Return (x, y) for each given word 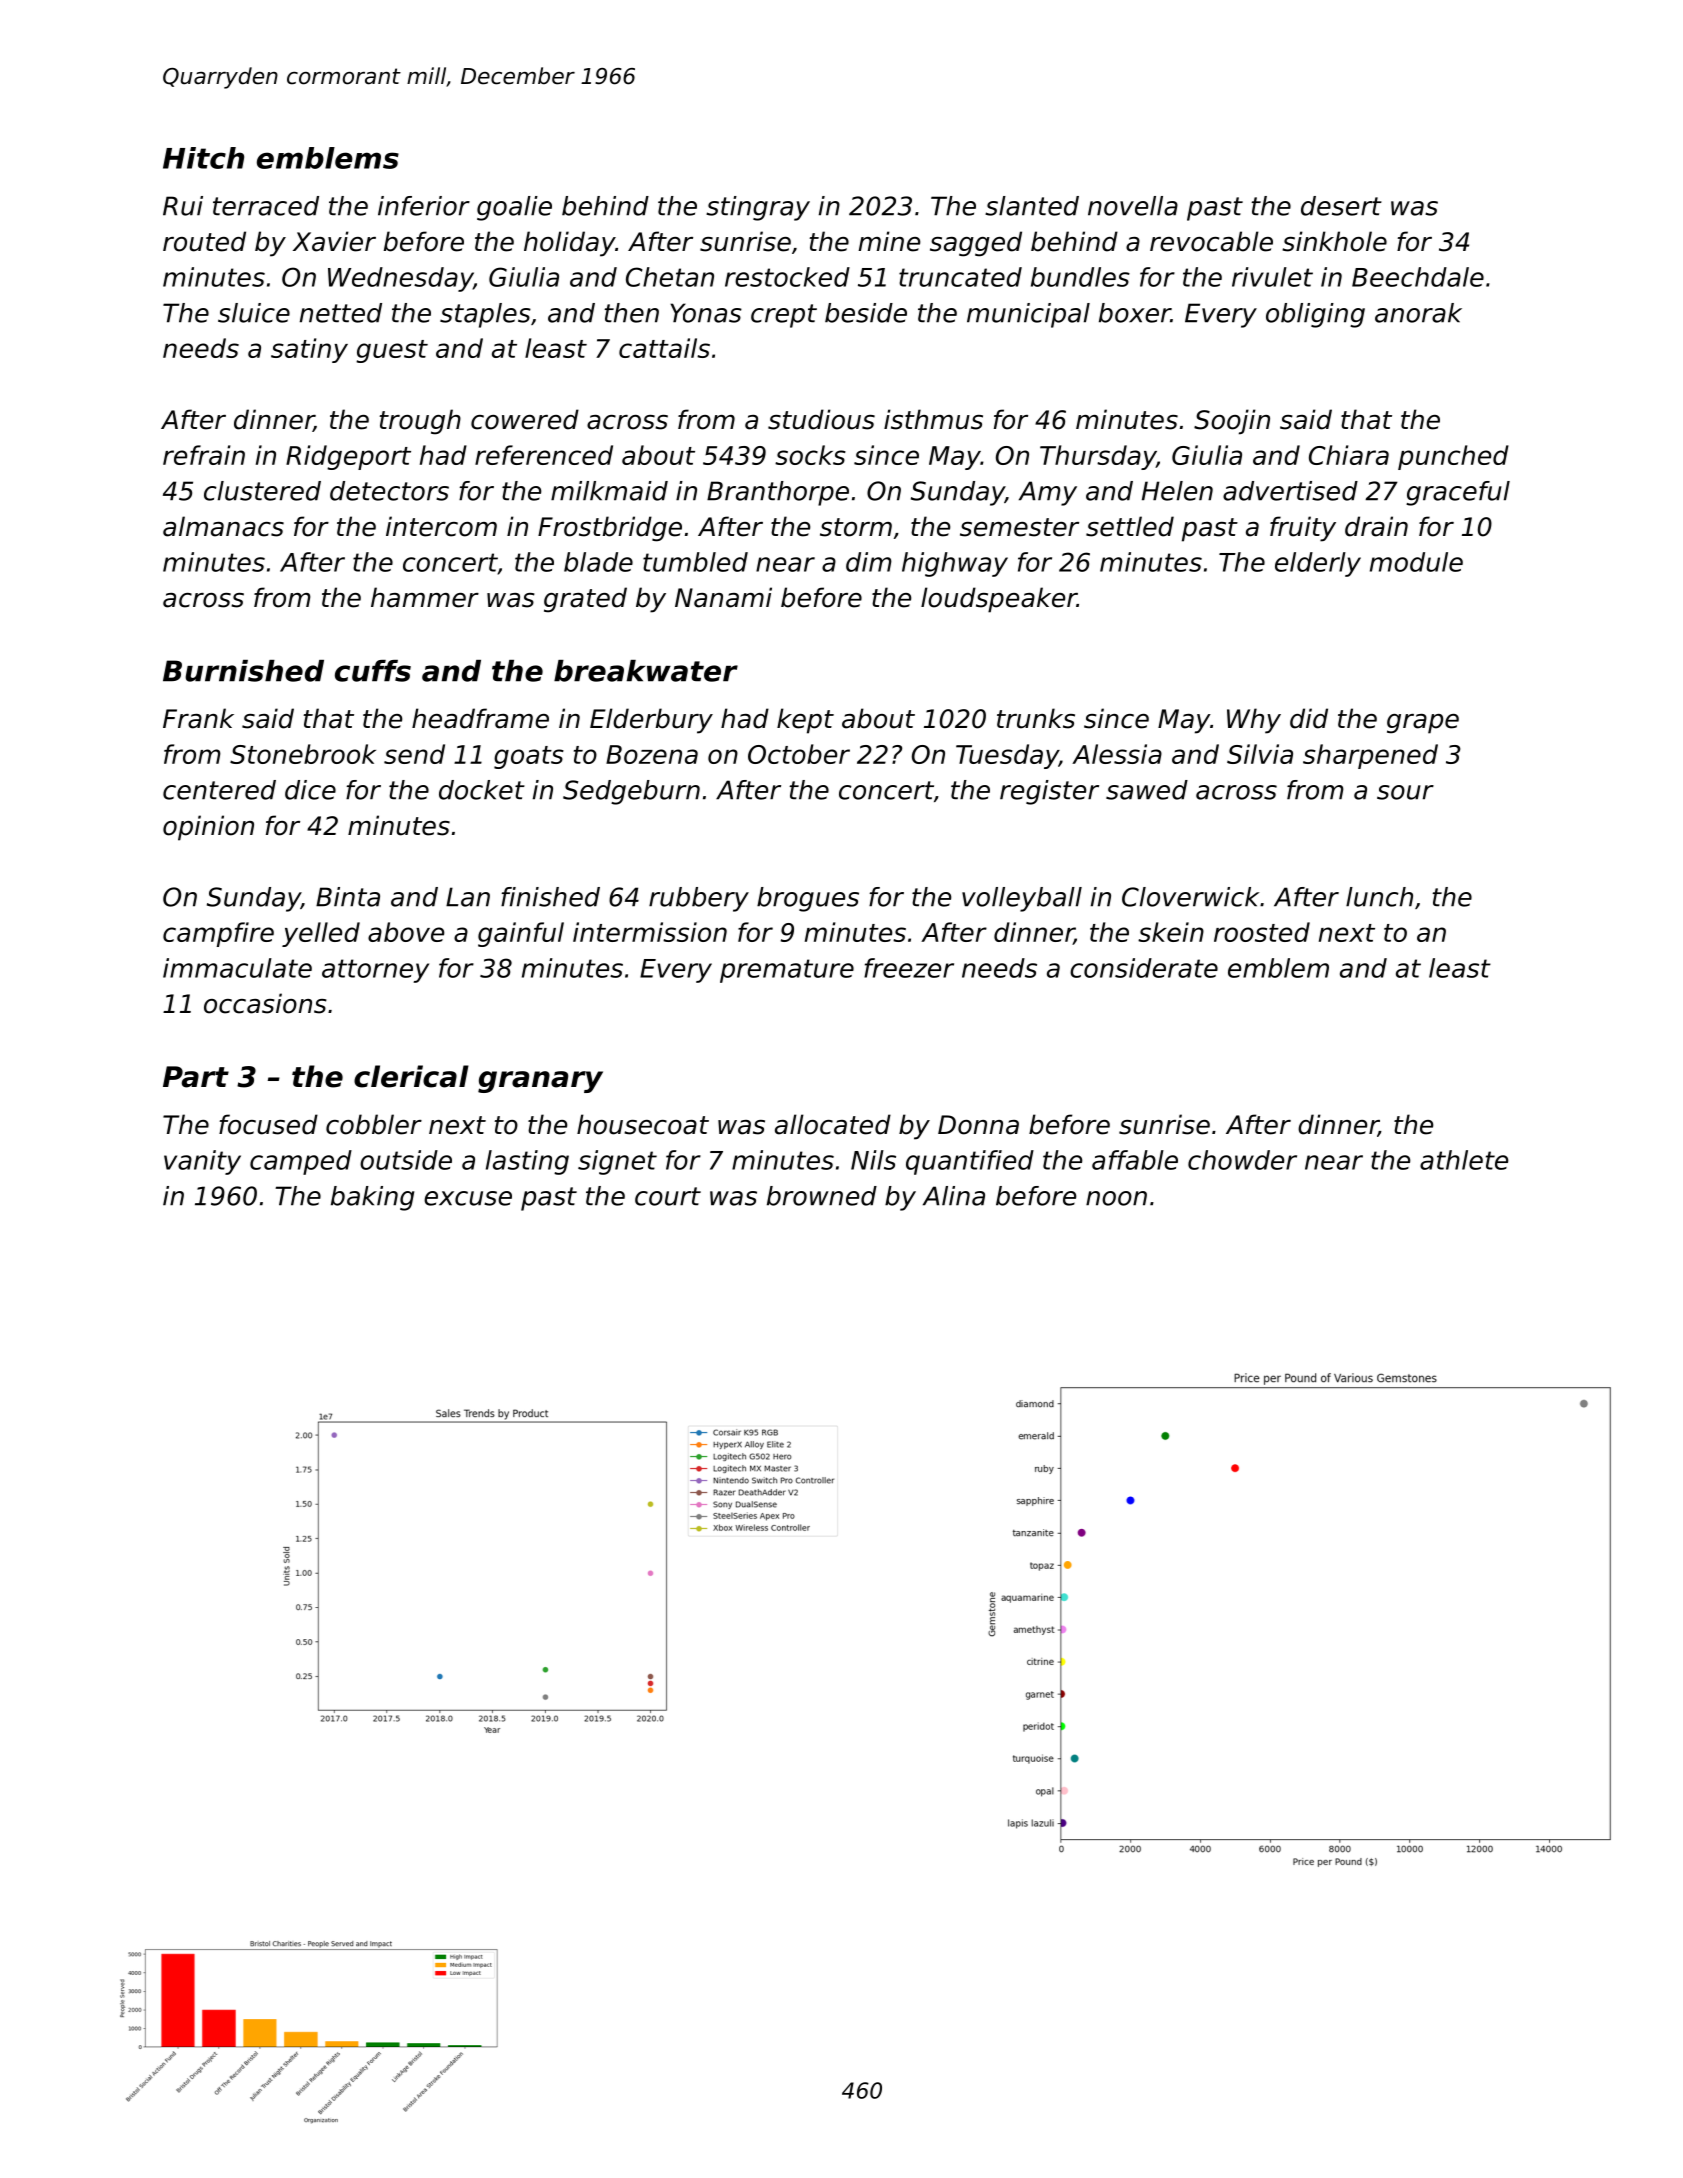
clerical (411, 1076)
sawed (1147, 790)
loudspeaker (999, 600)
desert (1341, 206)
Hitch (203, 158)
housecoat (643, 1124)
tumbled (695, 562)
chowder (1242, 1160)
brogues (808, 899)
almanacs (223, 526)
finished (550, 897)
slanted (1032, 206)
